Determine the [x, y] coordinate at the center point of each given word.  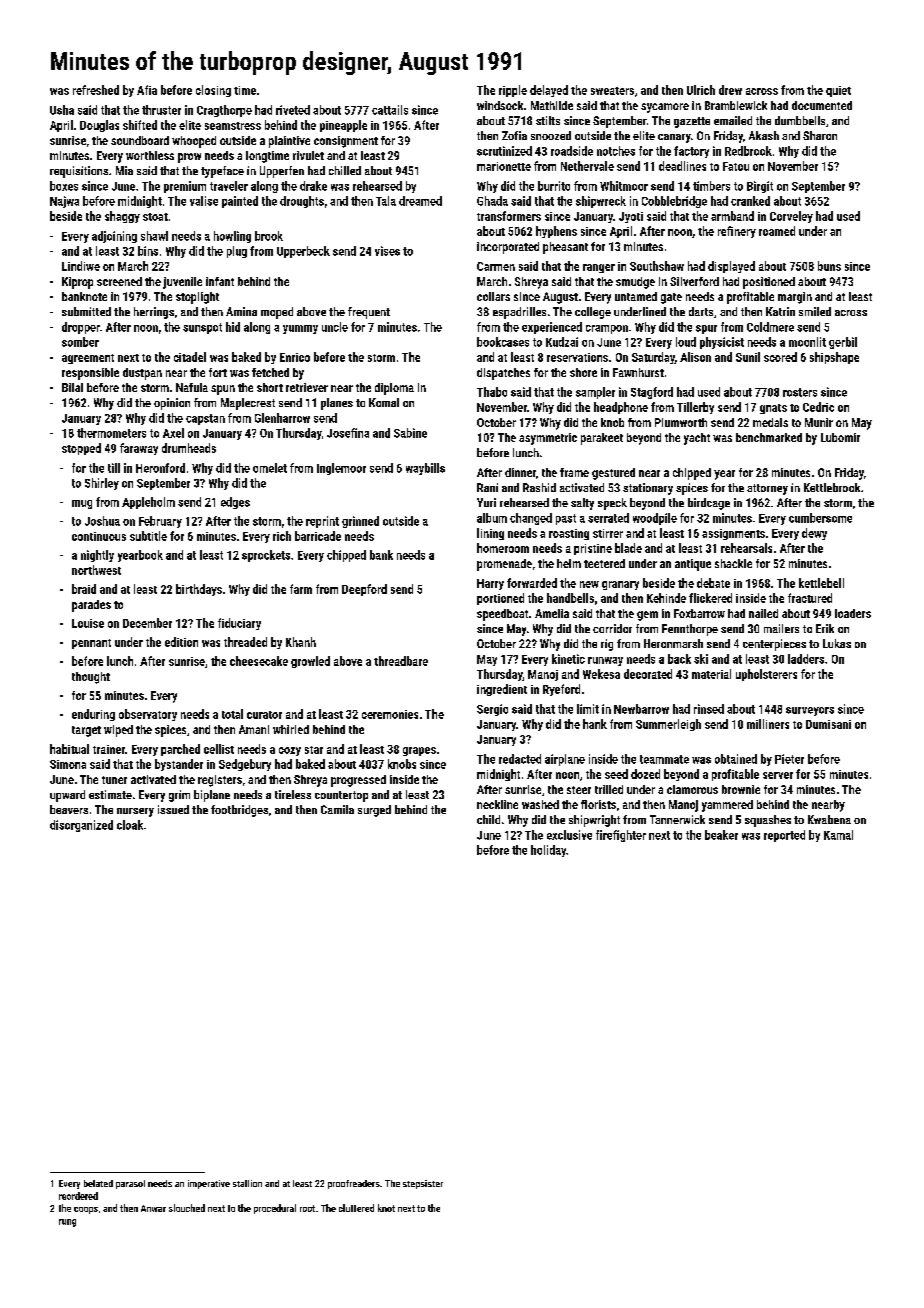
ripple [513, 91]
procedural [275, 1209]
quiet [838, 91]
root [307, 1208]
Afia [147, 90]
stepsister [423, 1184]
